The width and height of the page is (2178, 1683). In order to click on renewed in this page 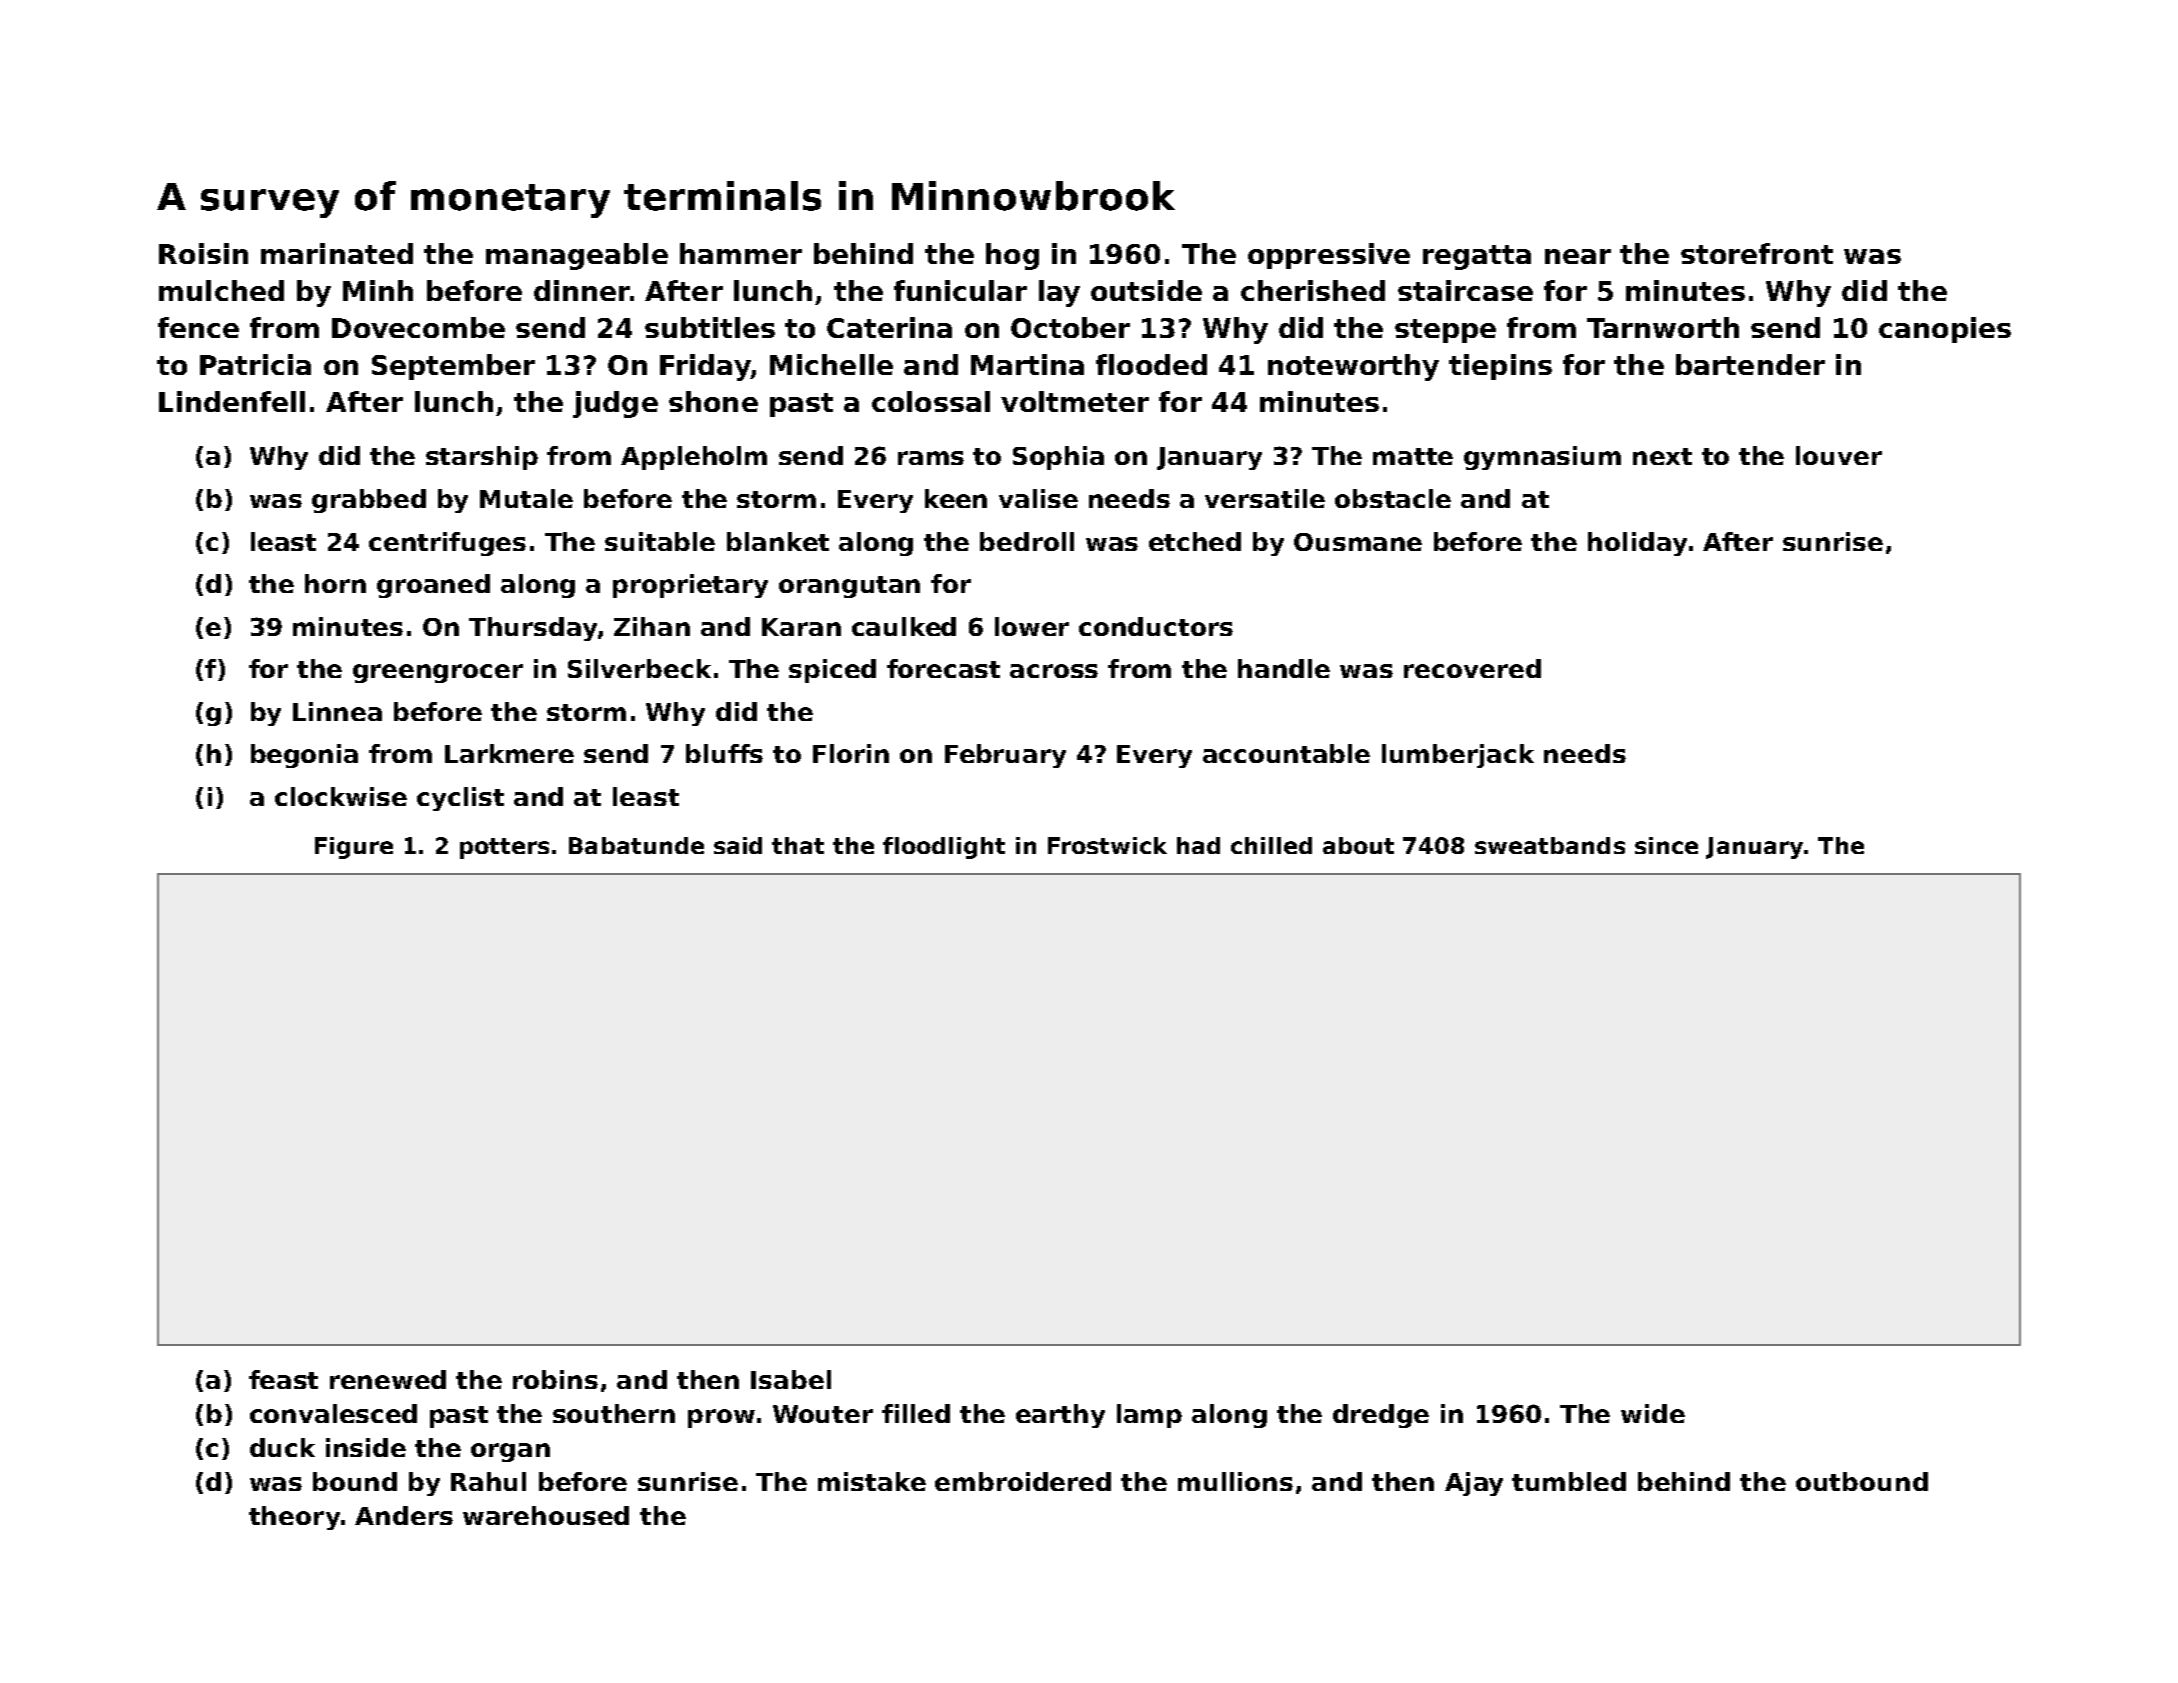, I will do `click(388, 1379)`.
